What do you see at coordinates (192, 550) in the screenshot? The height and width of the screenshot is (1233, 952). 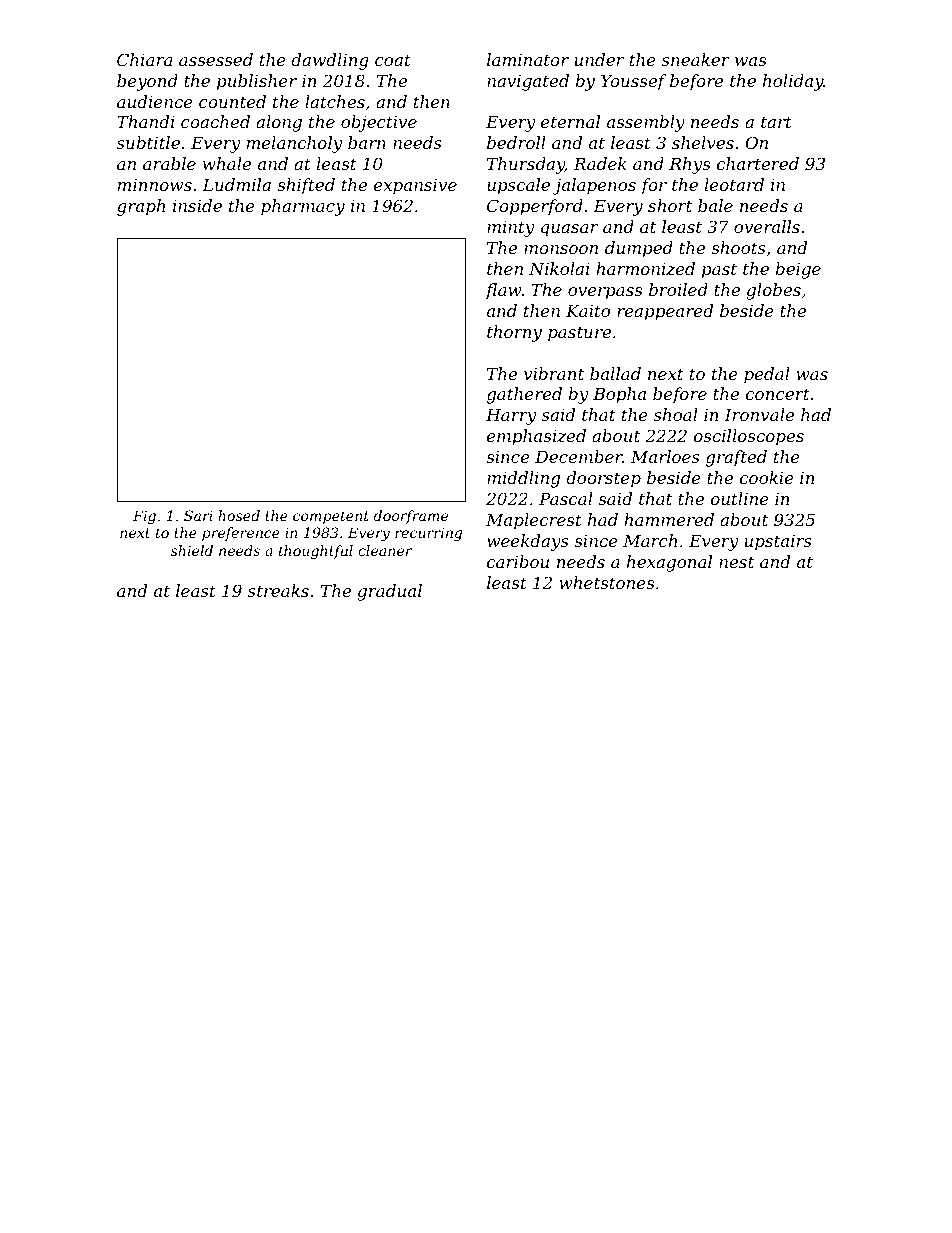 I see `shield` at bounding box center [192, 550].
